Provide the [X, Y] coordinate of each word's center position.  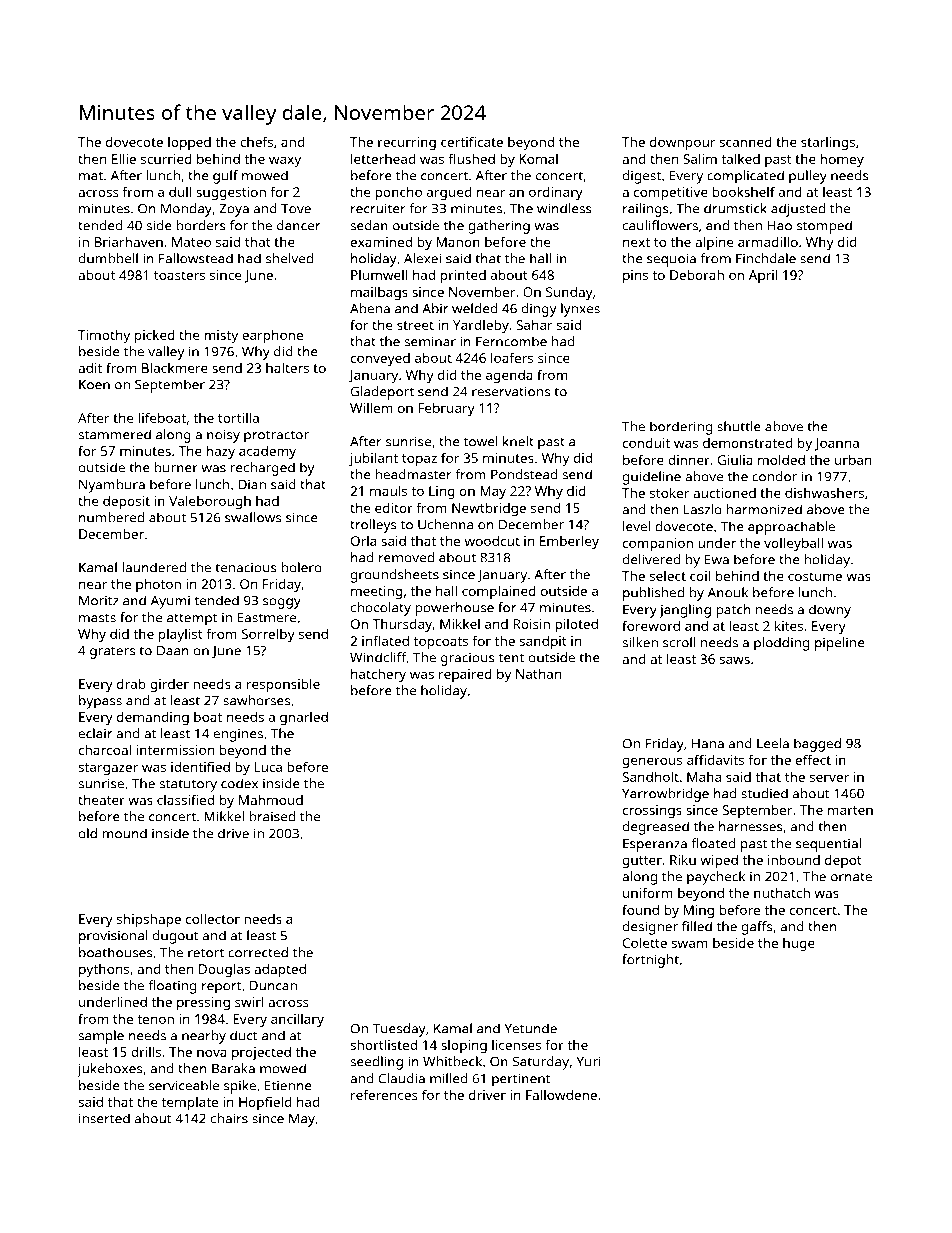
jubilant [373, 459]
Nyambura [112, 486]
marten [850, 810]
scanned [745, 142]
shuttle [739, 426]
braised [272, 816]
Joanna [837, 444]
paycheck [716, 878]
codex [239, 783]
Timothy [104, 336]
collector [213, 918]
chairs [229, 1118]
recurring [407, 143]
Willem [371, 407]
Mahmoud [271, 800]
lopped [189, 143]
